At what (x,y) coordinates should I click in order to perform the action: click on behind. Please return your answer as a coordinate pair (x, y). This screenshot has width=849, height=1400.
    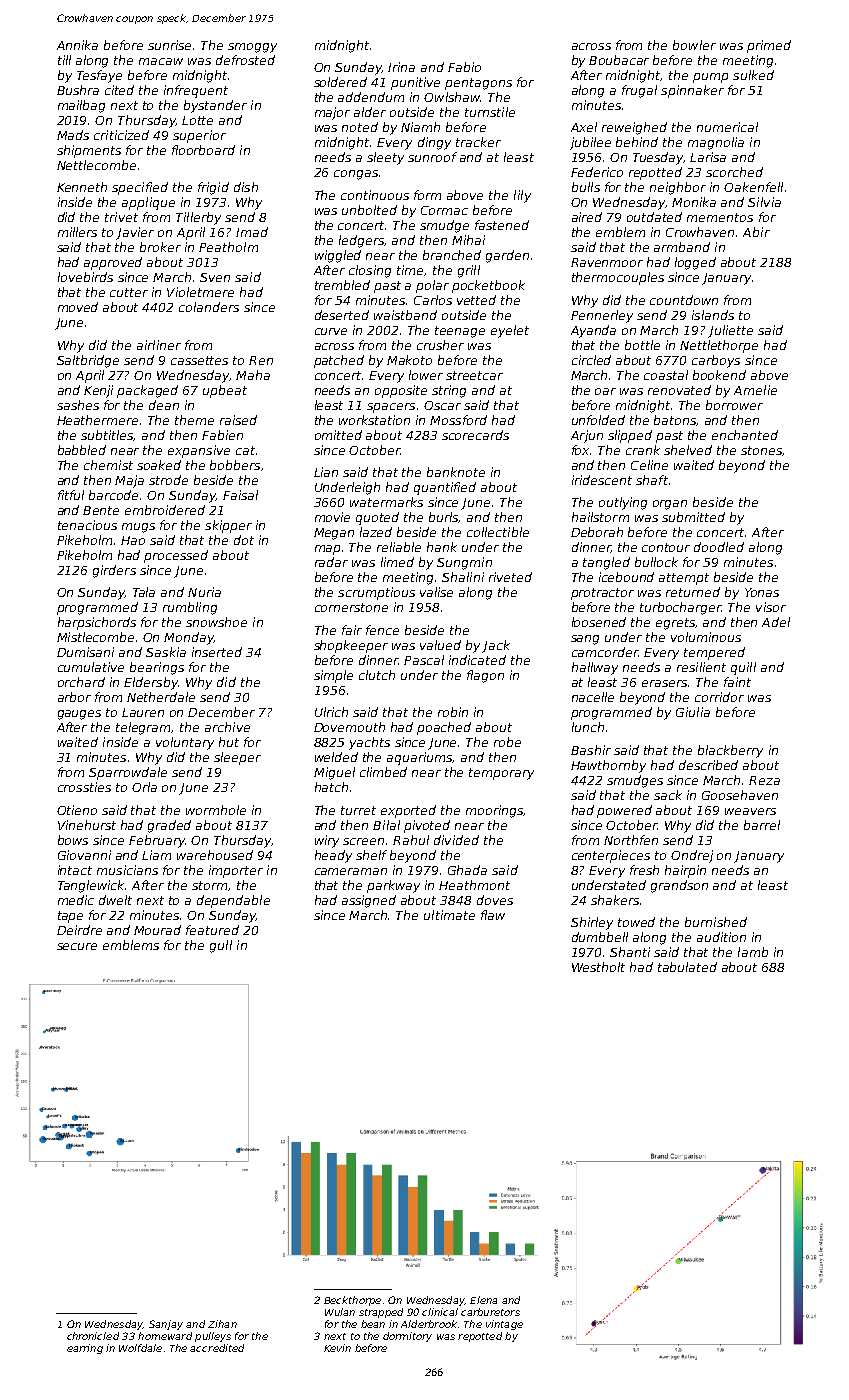
    Looking at the image, I should click on (637, 142).
